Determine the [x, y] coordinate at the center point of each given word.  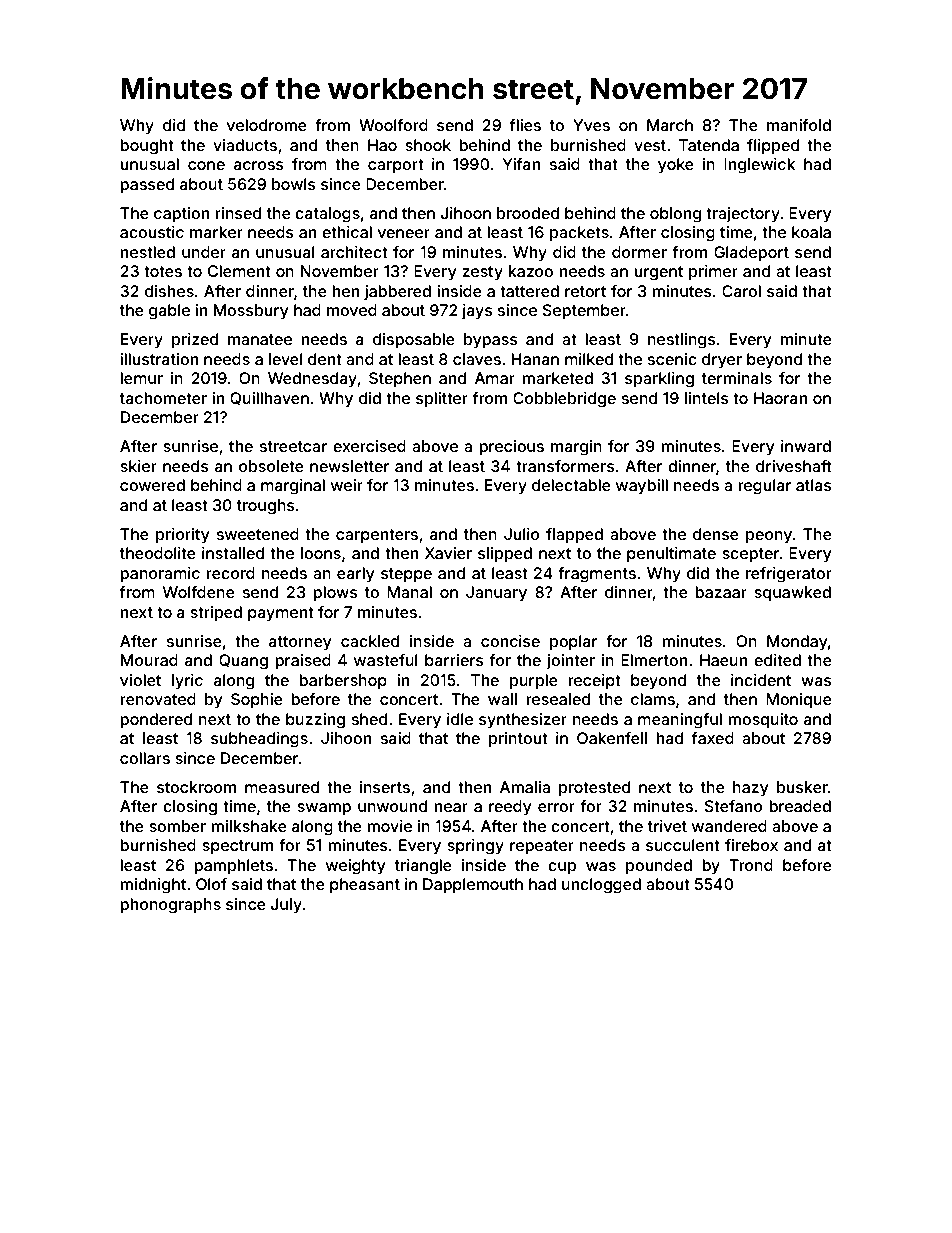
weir [347, 485]
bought [147, 147]
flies [525, 125]
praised [303, 662]
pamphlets [233, 867]
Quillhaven [269, 398]
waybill [642, 487]
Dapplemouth [473, 886]
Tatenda [709, 145]
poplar [573, 643]
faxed [713, 738]
